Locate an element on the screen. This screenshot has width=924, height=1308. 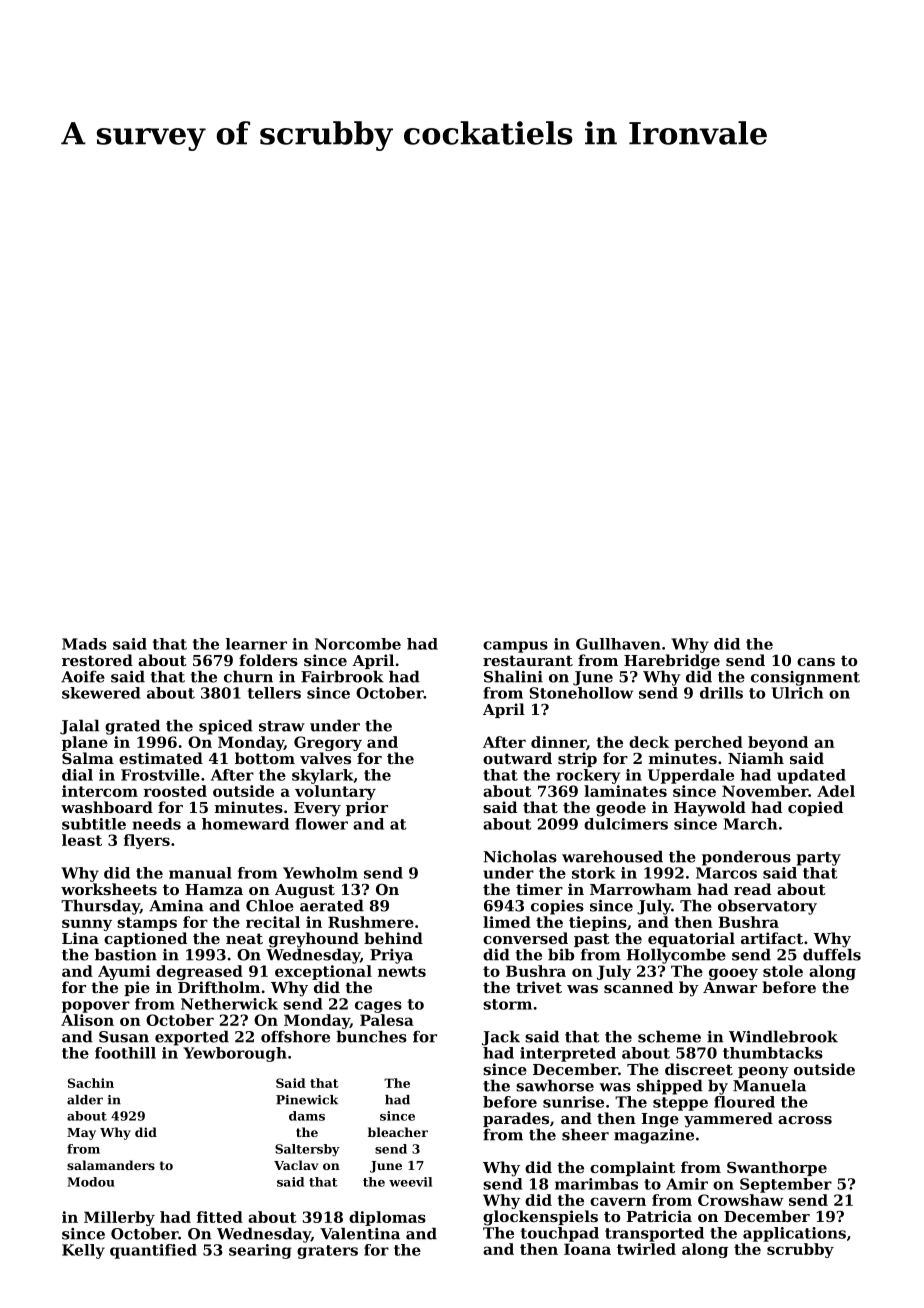
peony is located at coordinates (763, 1073).
